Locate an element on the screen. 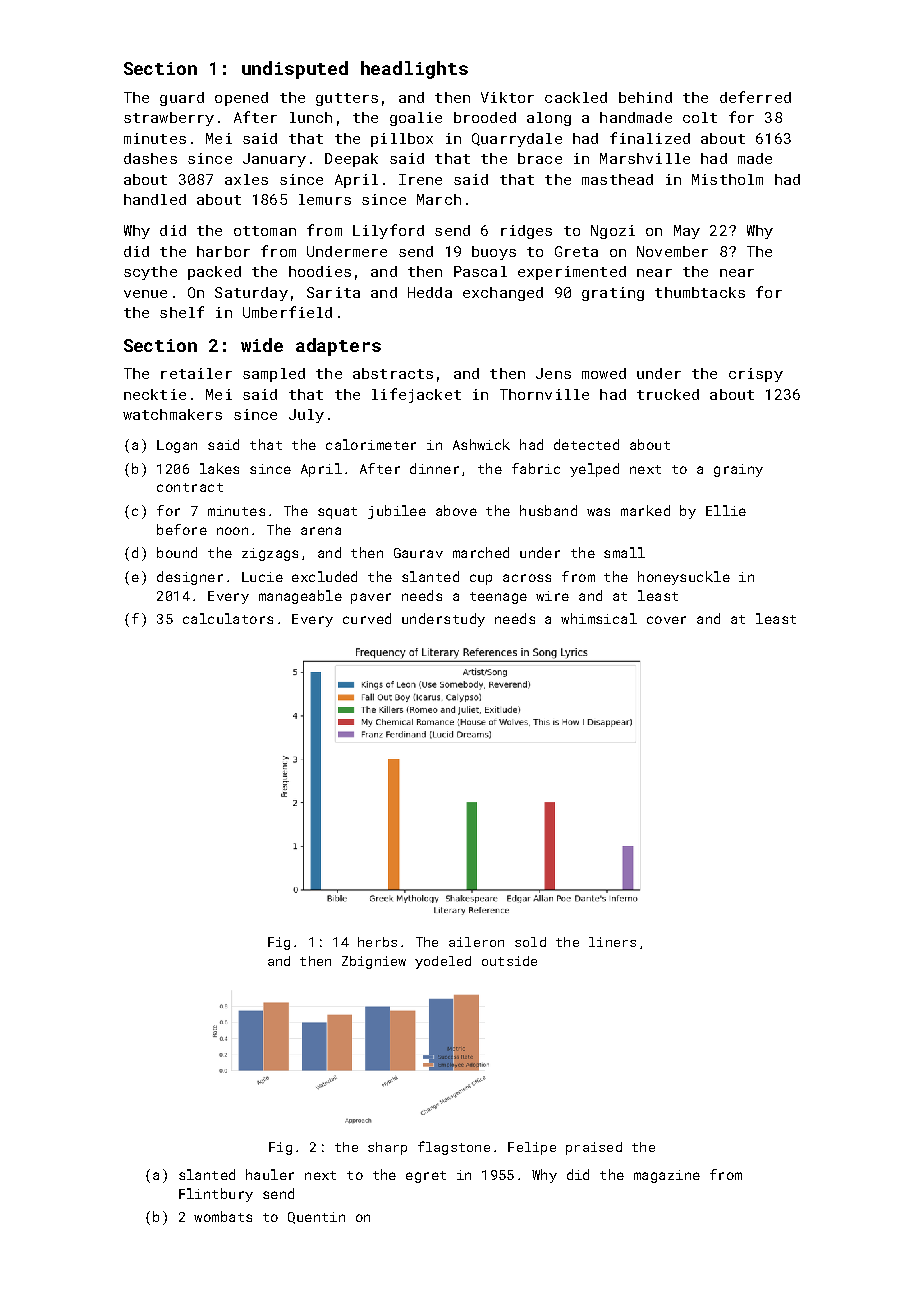  liners is located at coordinates (612, 942).
